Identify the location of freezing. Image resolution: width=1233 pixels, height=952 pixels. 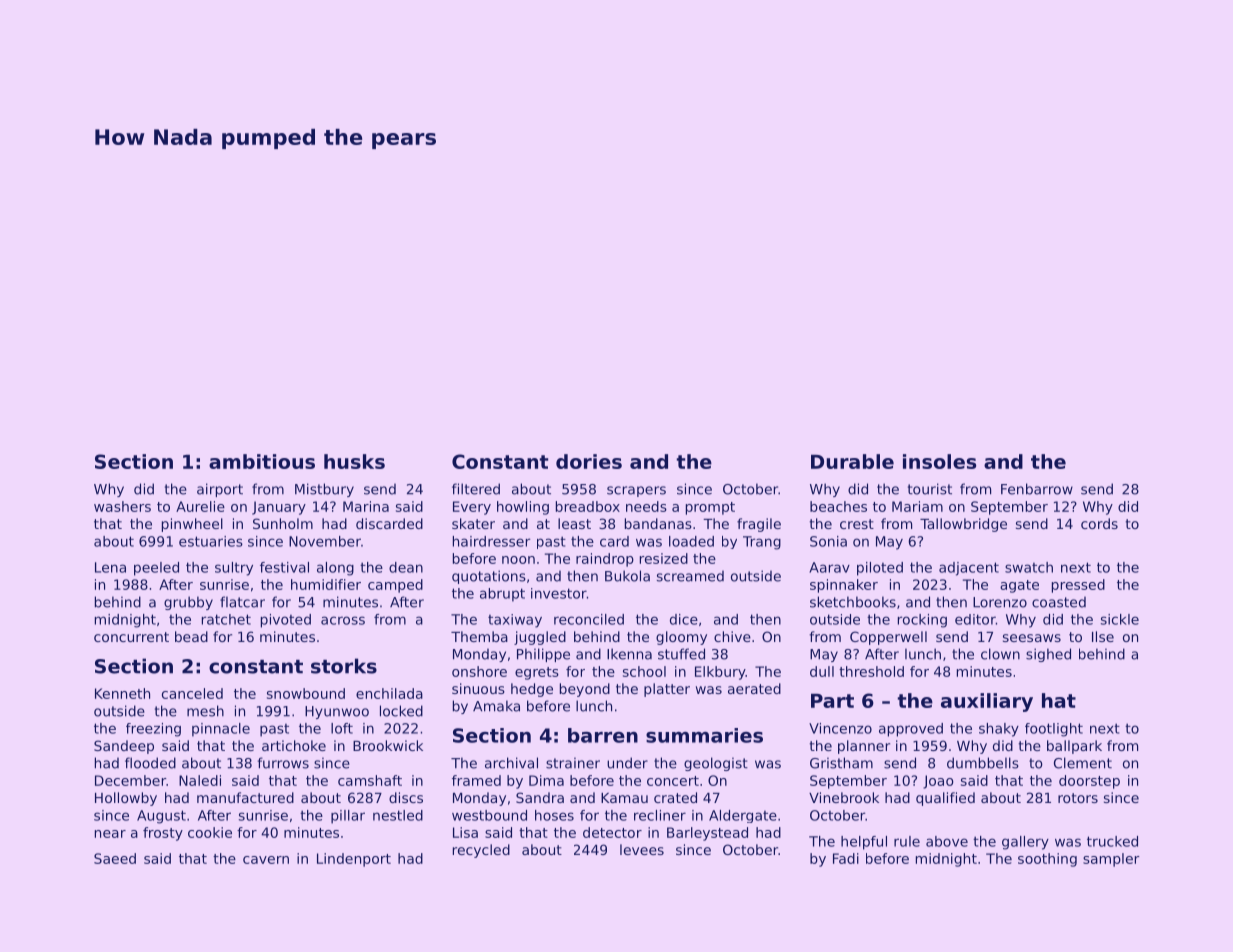
(153, 730).
